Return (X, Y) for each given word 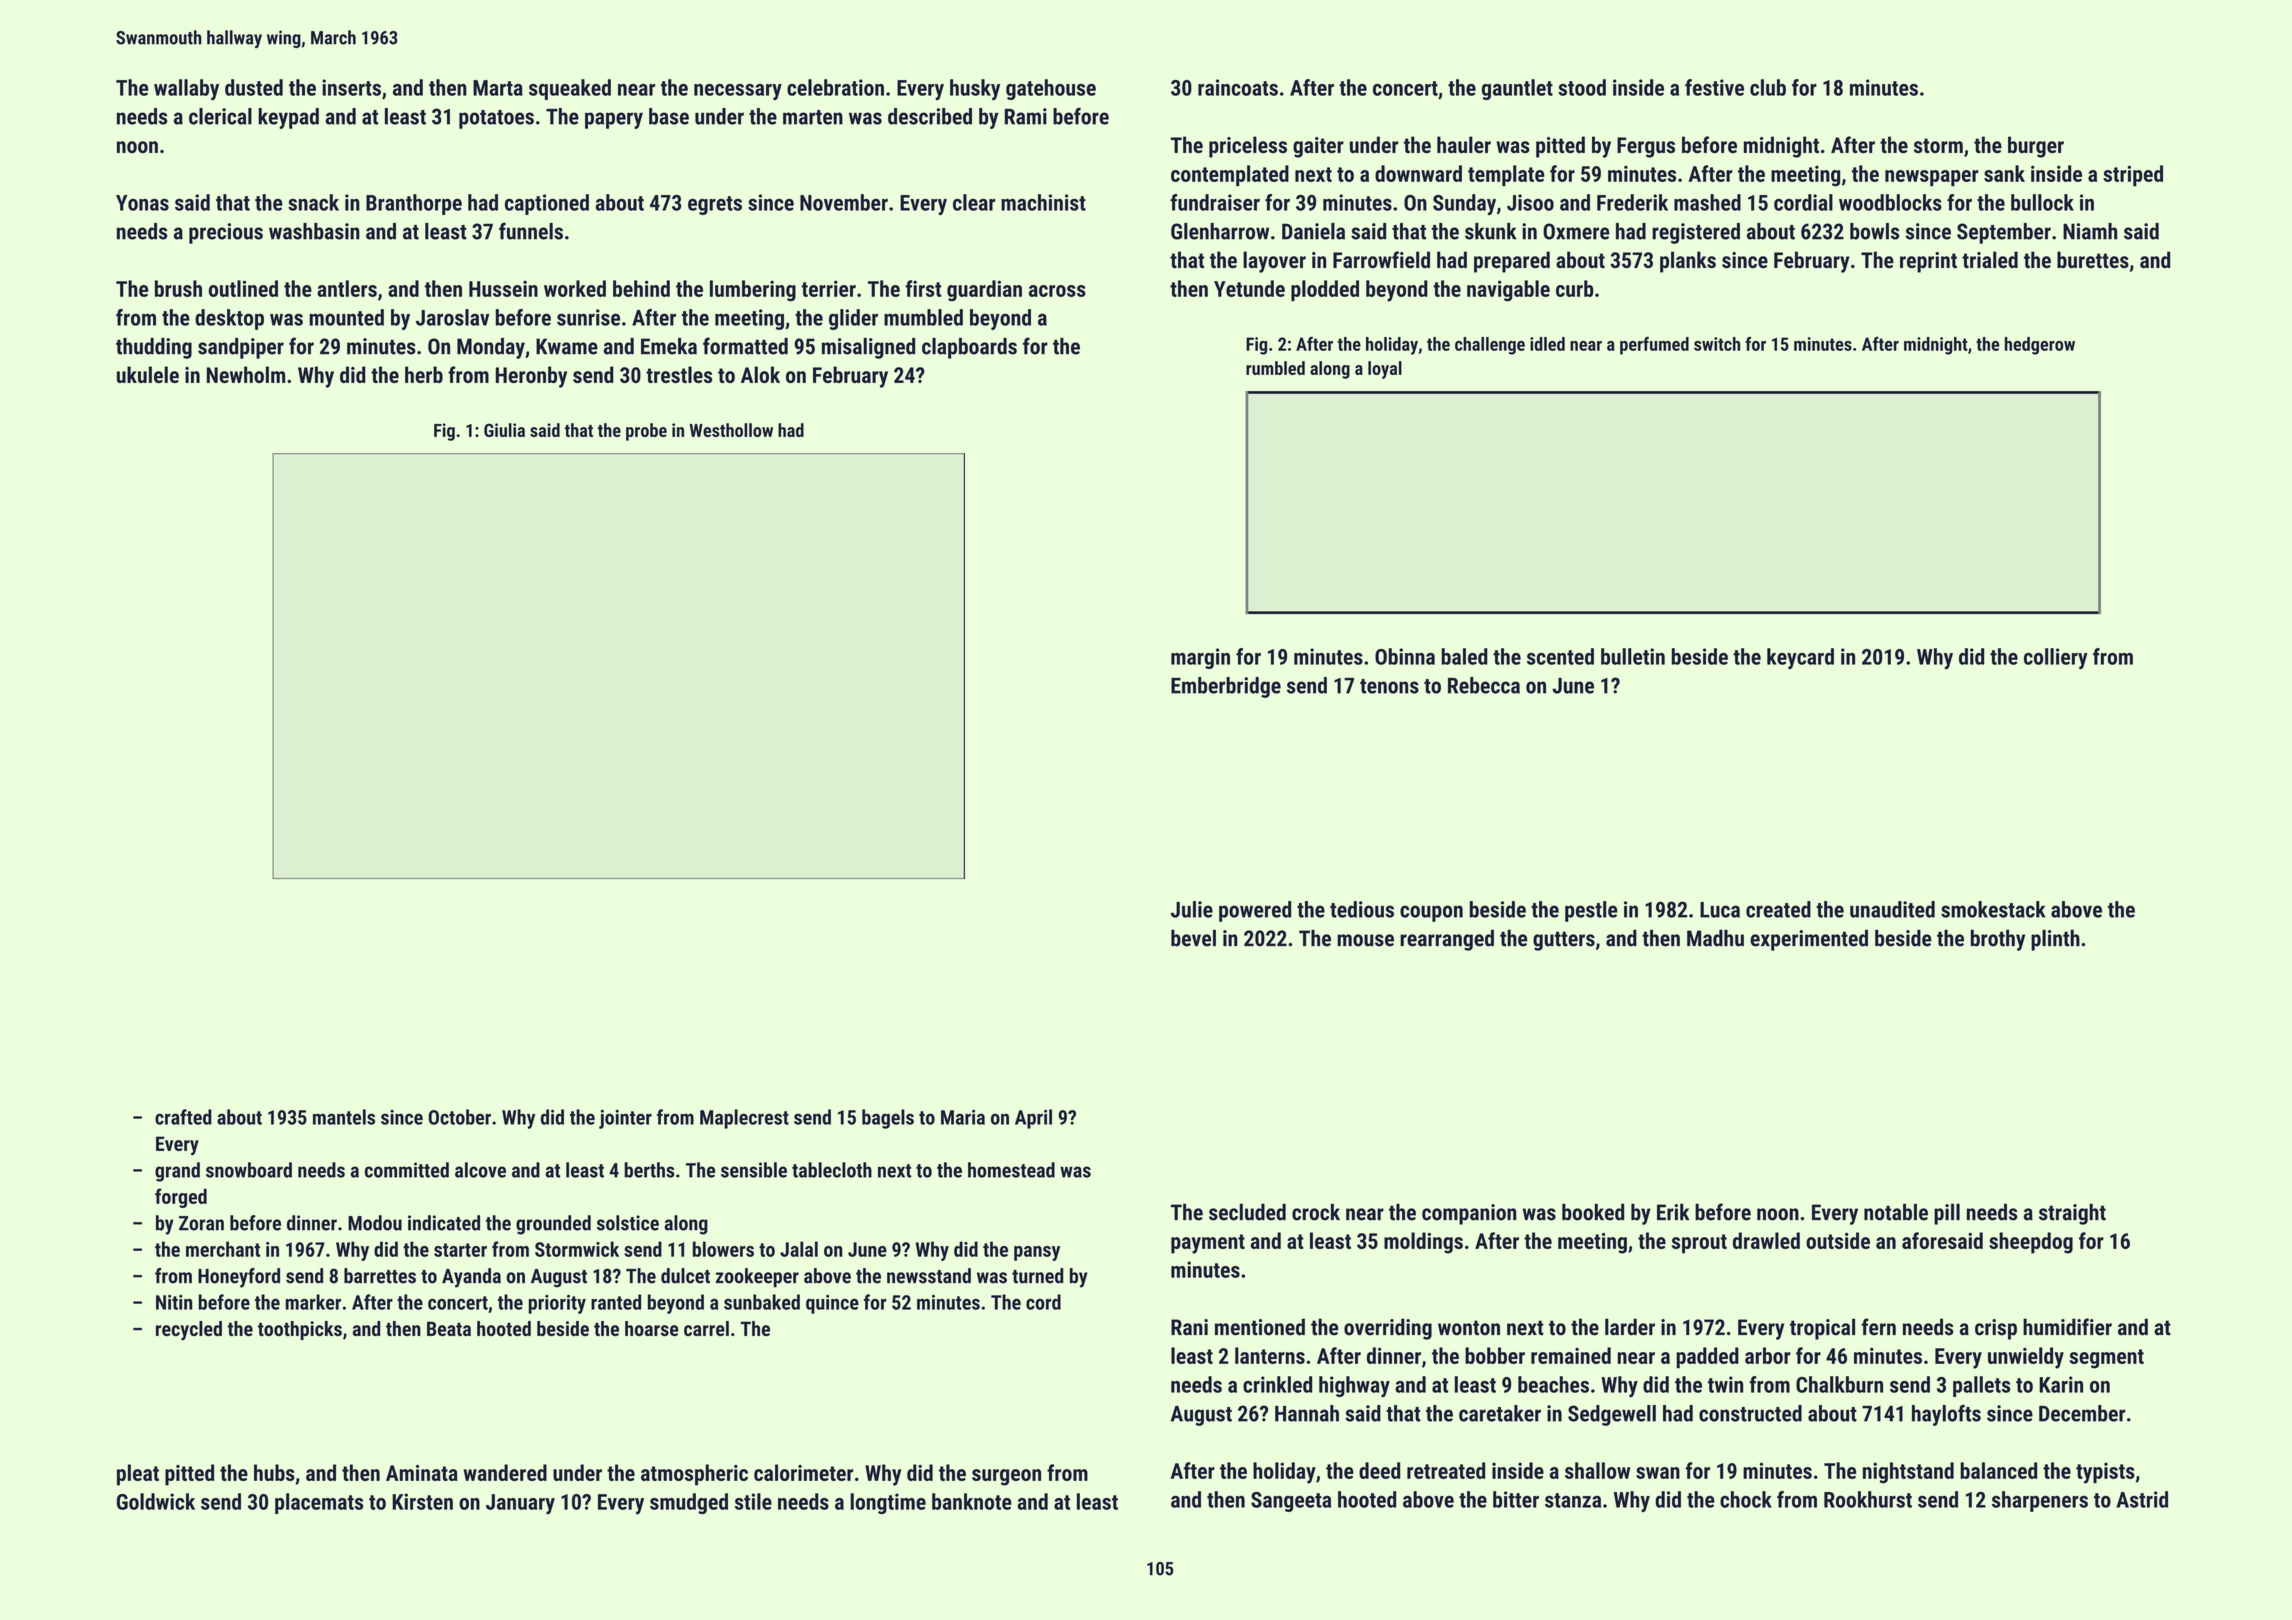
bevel (1193, 938)
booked (1593, 1212)
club (1768, 87)
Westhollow (731, 430)
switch (1717, 344)
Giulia (504, 430)
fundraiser (1215, 202)
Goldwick (156, 1501)
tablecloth (832, 1170)
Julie (1192, 909)
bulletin (1633, 656)
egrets (715, 205)
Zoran (201, 1223)
